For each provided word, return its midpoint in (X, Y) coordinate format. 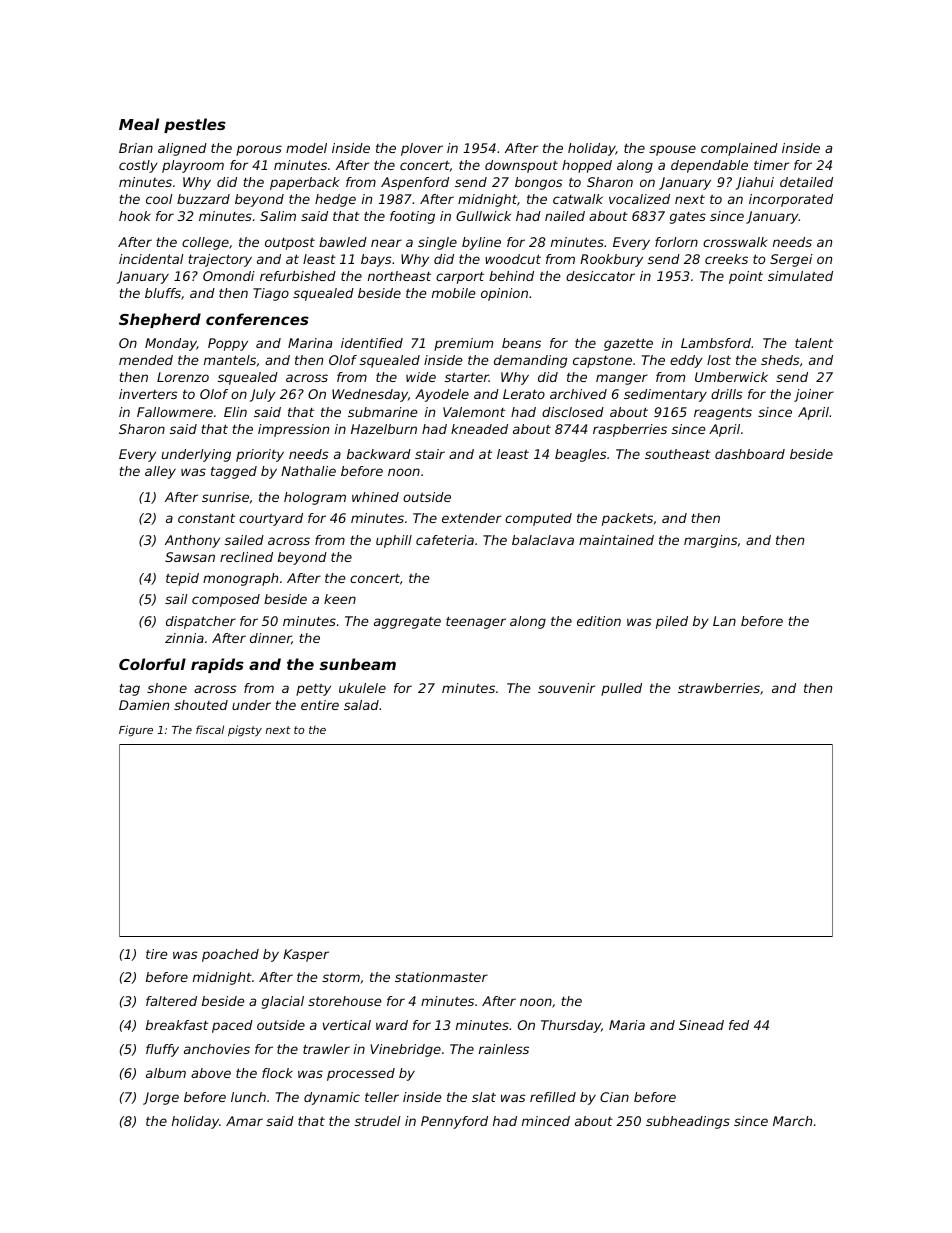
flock (277, 1073)
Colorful (152, 664)
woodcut (513, 259)
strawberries (719, 688)
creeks (726, 259)
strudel (378, 1121)
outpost (290, 244)
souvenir (566, 688)
